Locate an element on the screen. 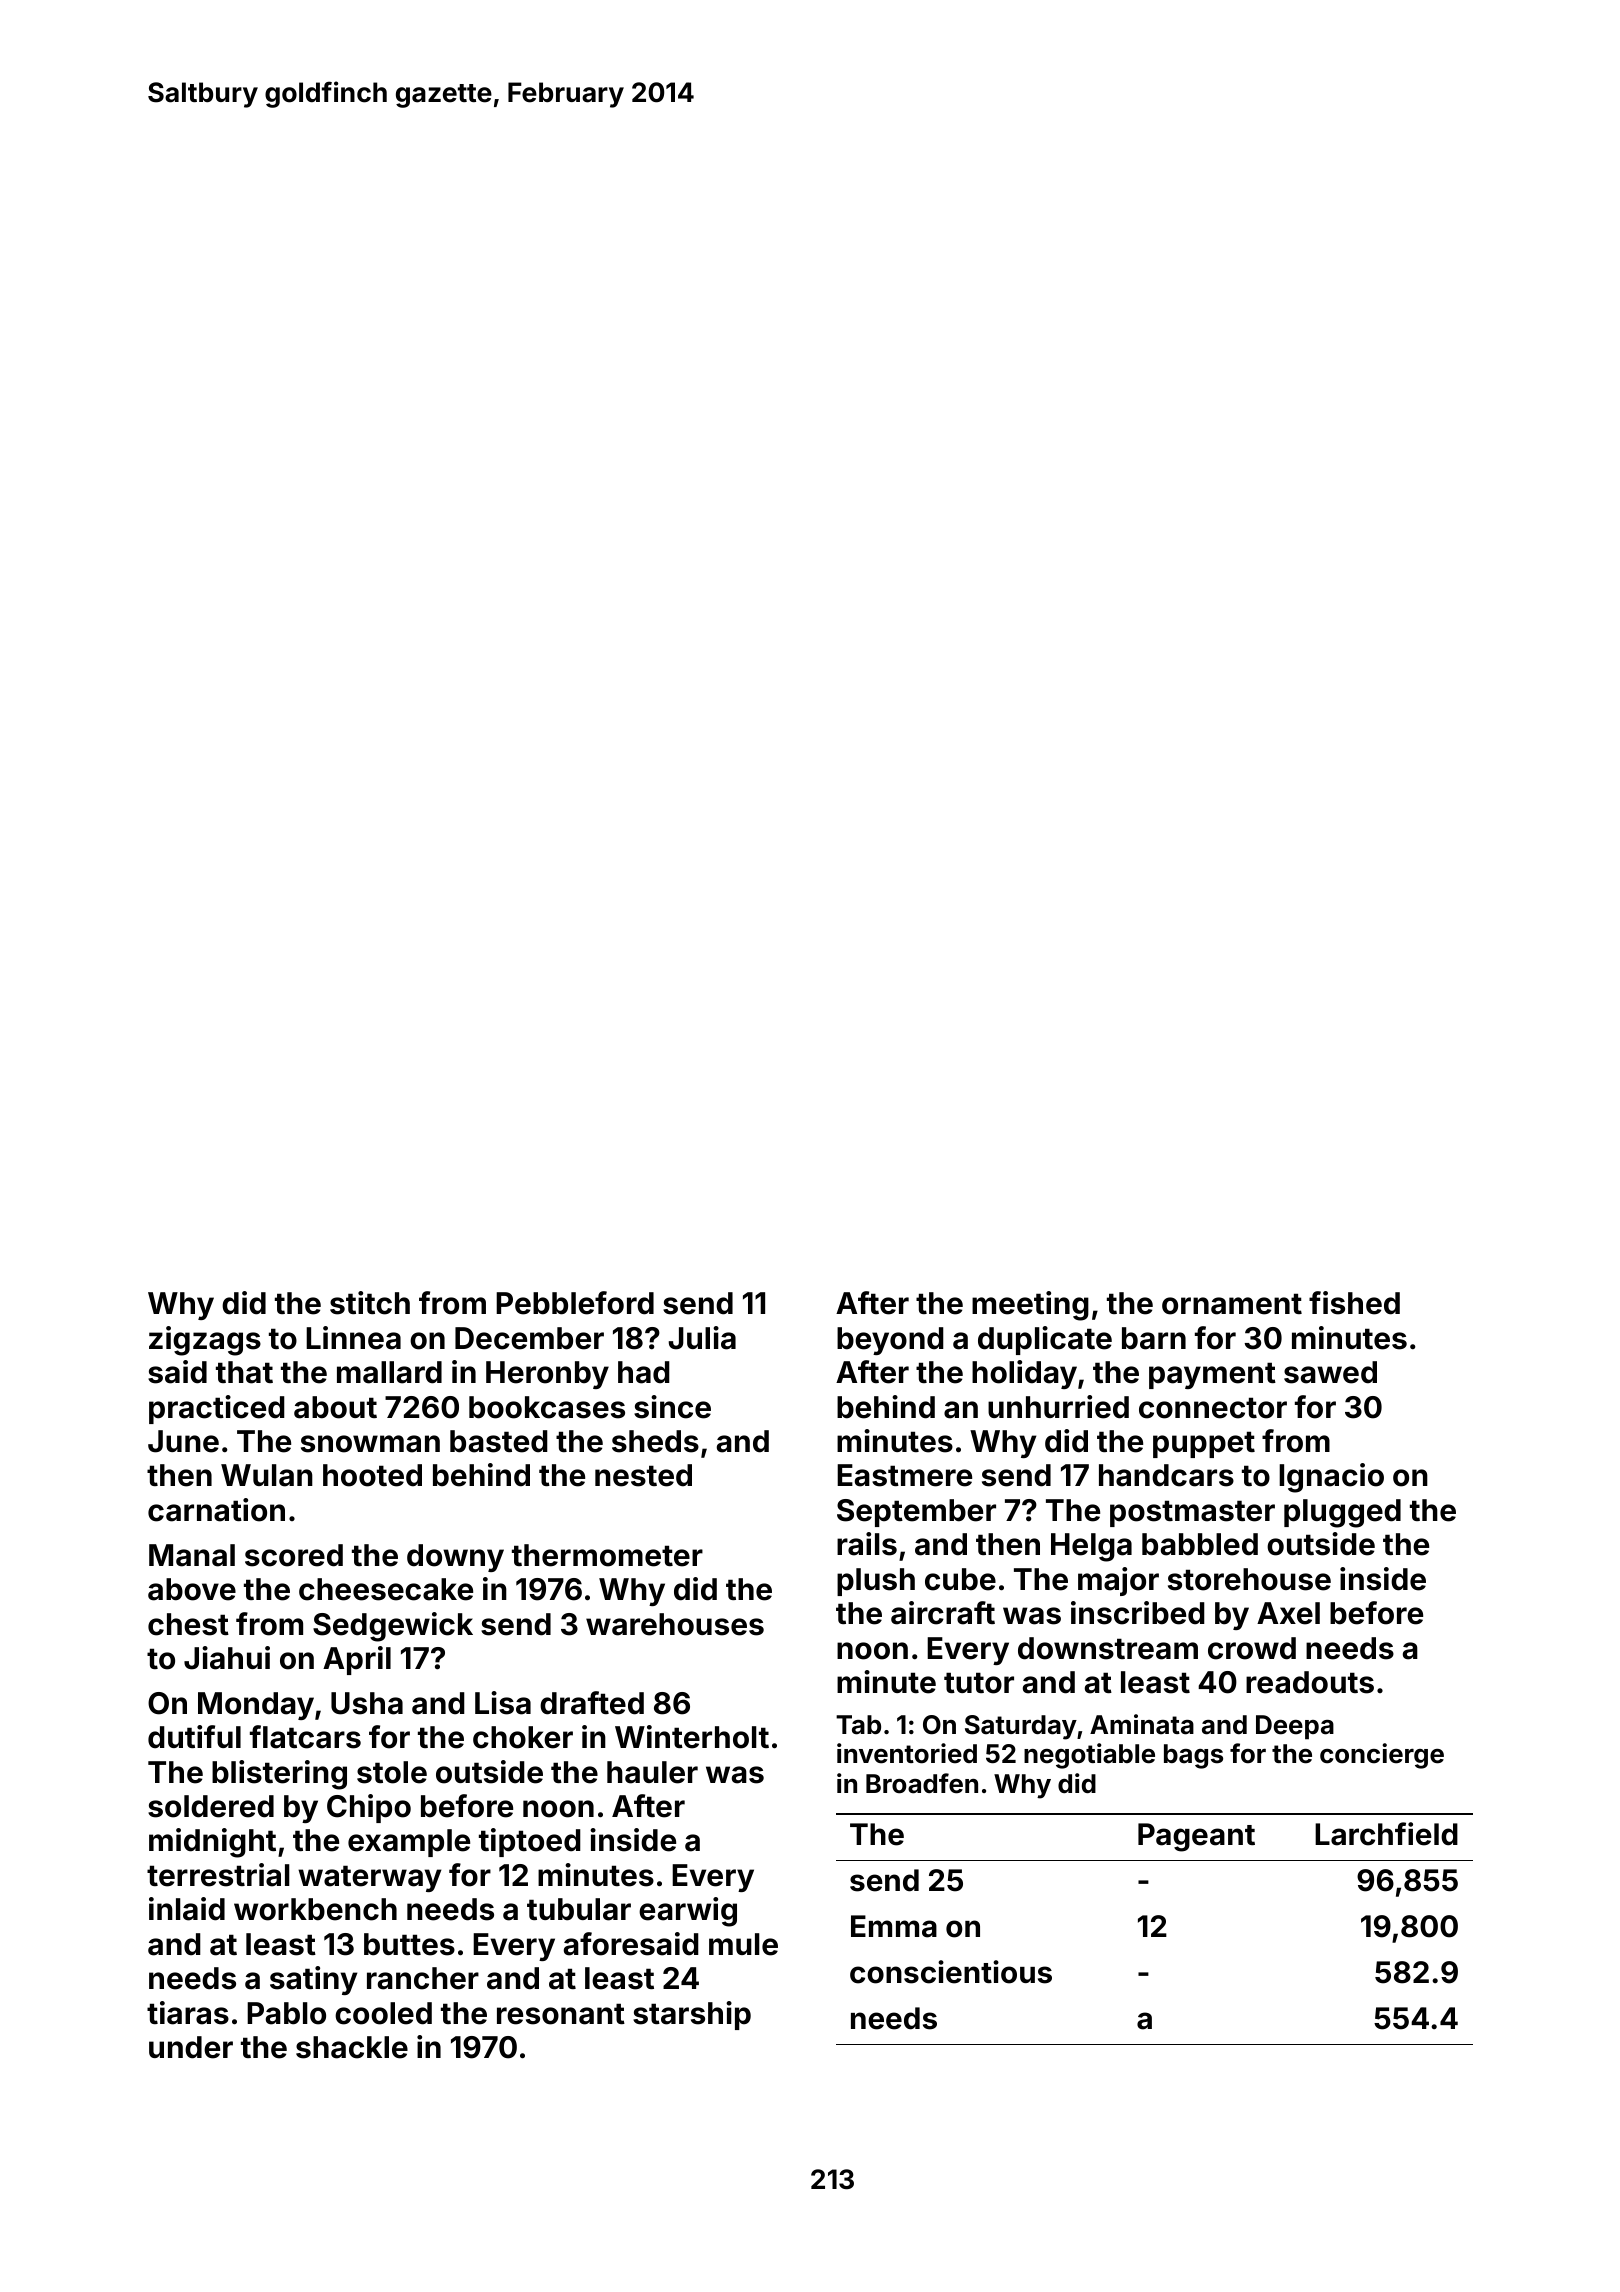  since is located at coordinates (672, 1407).
